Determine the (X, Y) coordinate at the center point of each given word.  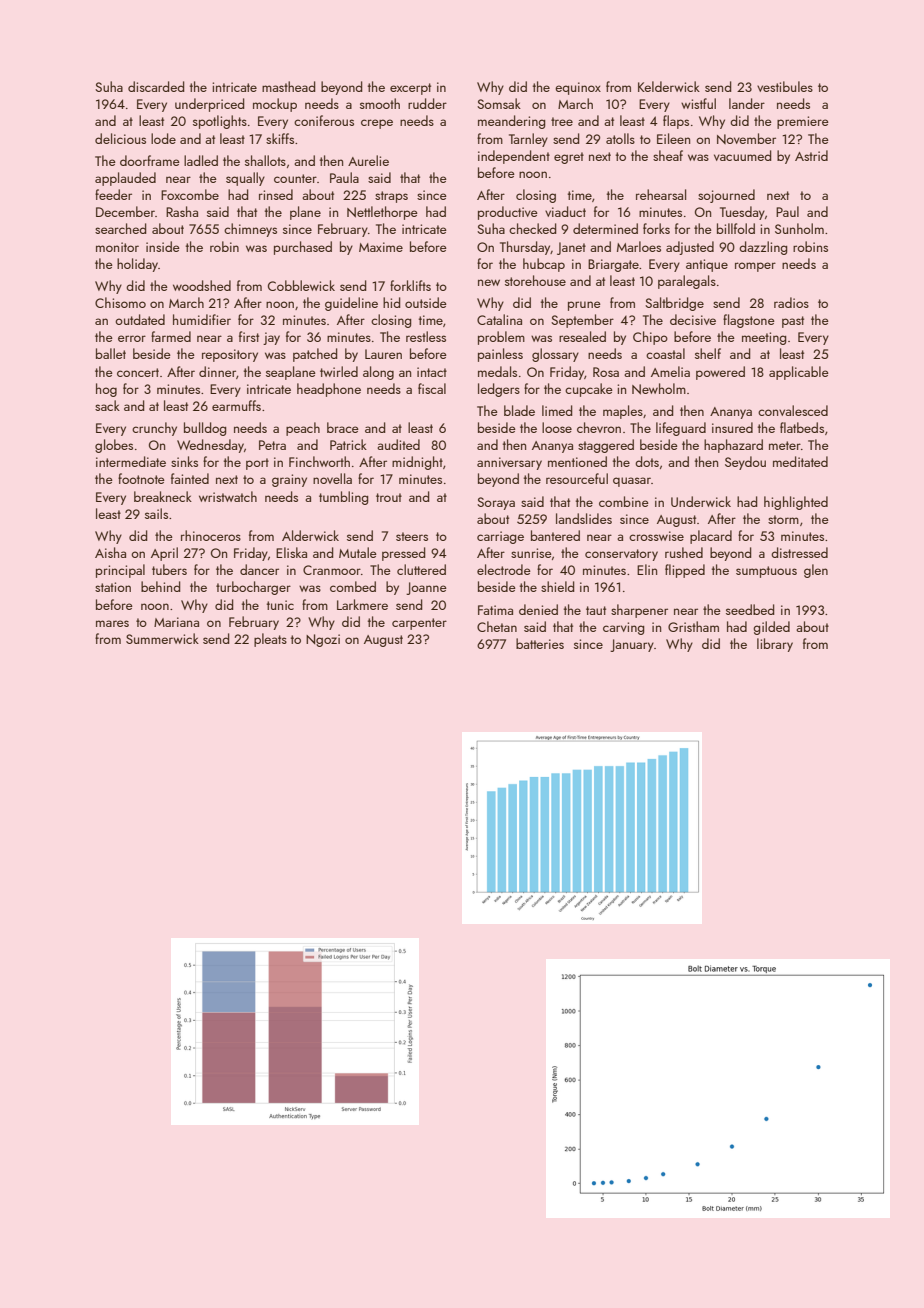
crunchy (154, 429)
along (378, 373)
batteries (540, 643)
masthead (288, 86)
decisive (693, 319)
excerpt (410, 89)
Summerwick (162, 638)
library (775, 645)
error (132, 338)
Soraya (496, 503)
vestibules (785, 86)
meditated (800, 461)
